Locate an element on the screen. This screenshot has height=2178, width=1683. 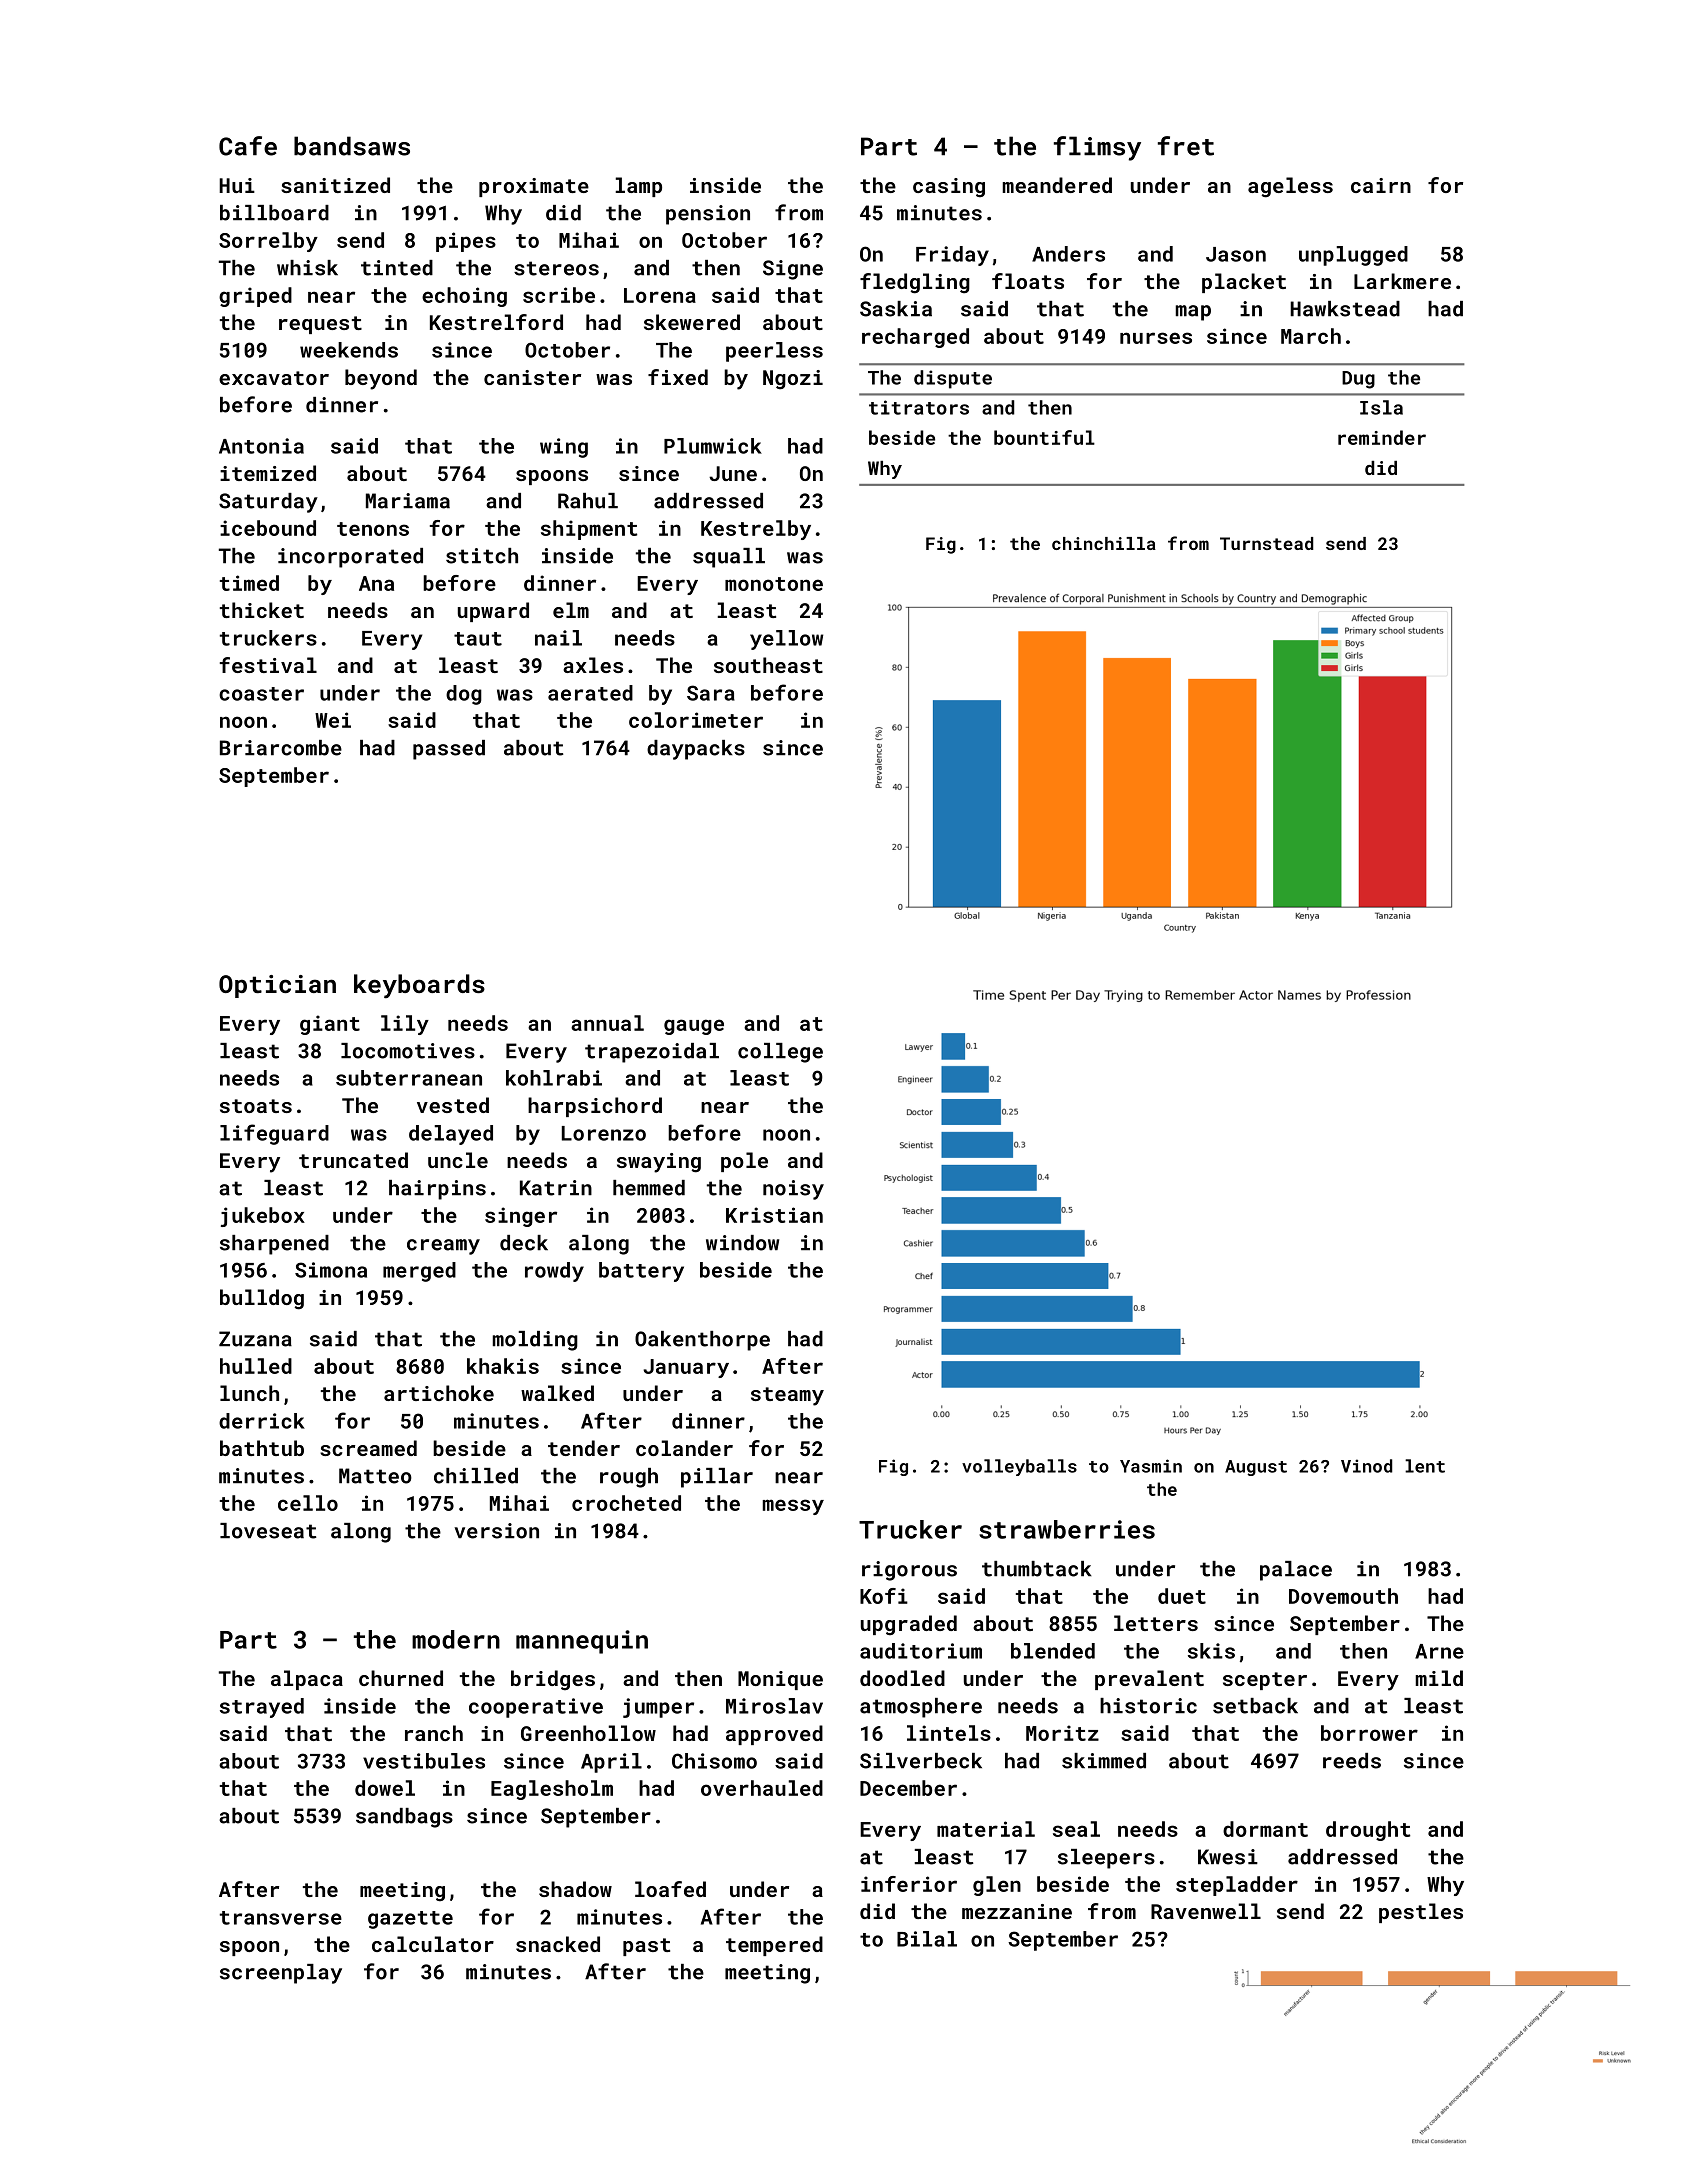
gazette is located at coordinates (410, 1920).
